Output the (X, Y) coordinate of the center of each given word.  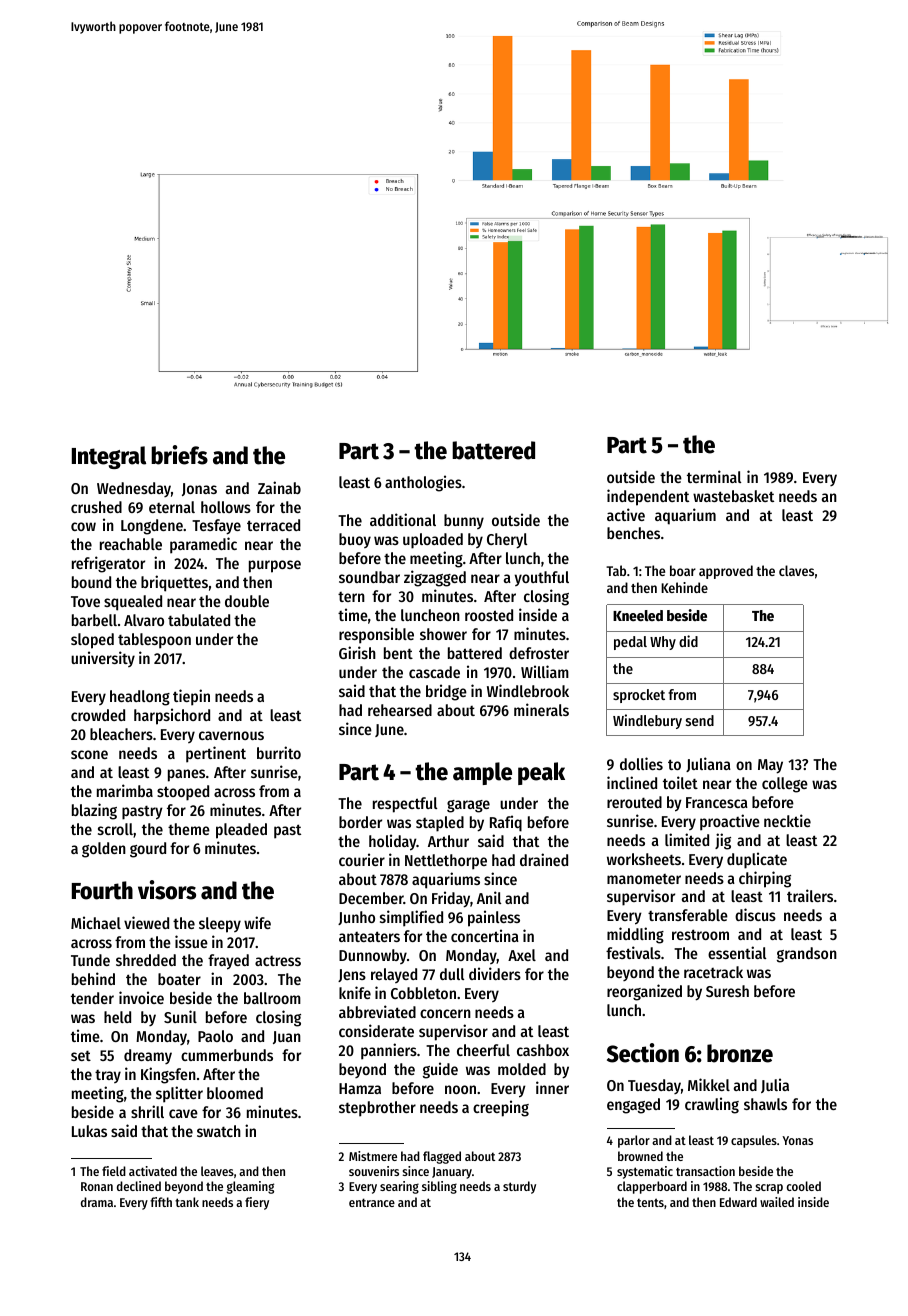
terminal (714, 476)
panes (186, 775)
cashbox (543, 1050)
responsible (376, 635)
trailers (810, 895)
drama (97, 1202)
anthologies (423, 483)
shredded (146, 960)
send (700, 720)
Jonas (199, 489)
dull (452, 974)
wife (257, 922)
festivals (633, 952)
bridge (446, 692)
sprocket (639, 696)
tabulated (199, 620)
